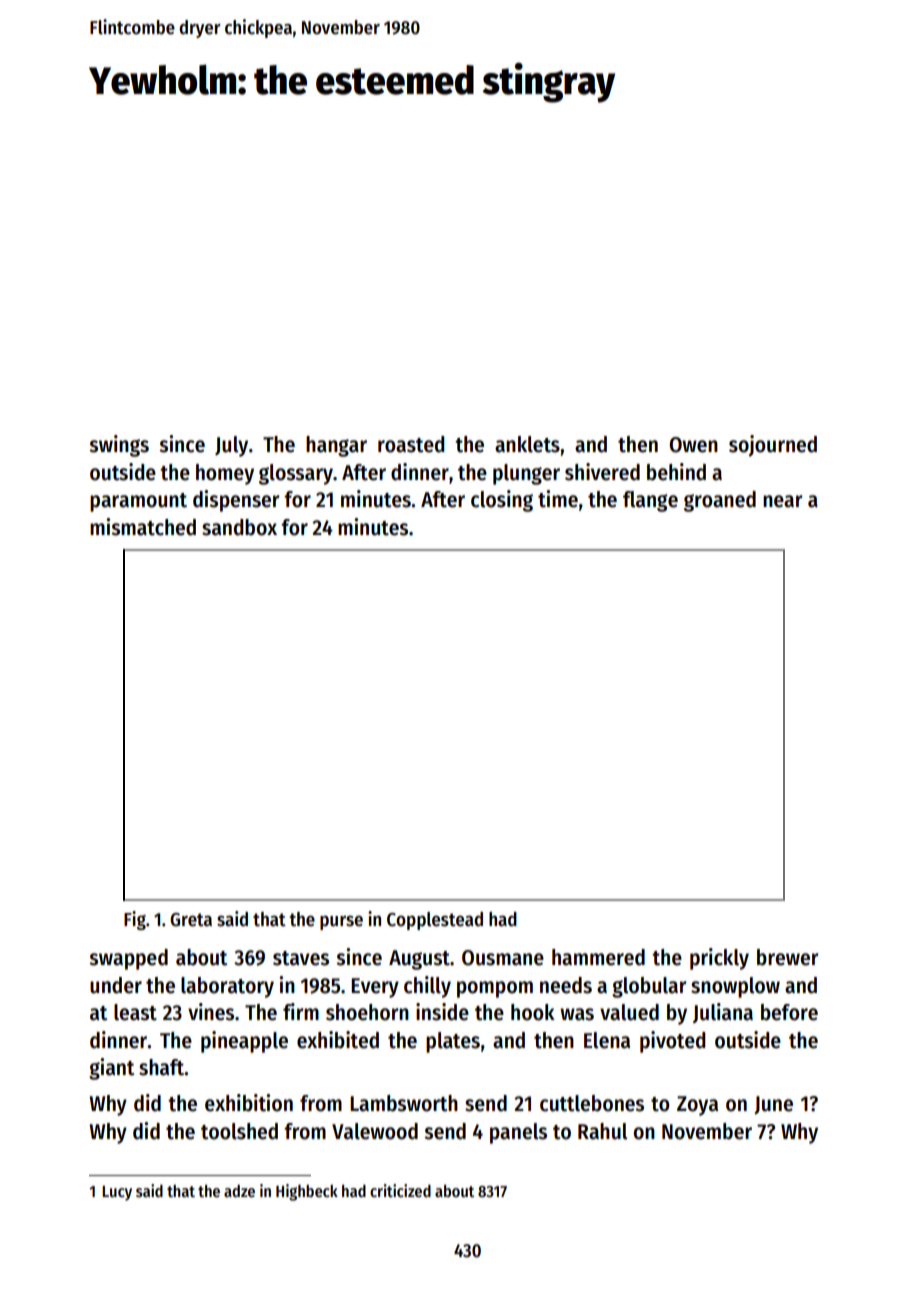 This image has height=1316, width=908. I want to click on hangar, so click(336, 446).
